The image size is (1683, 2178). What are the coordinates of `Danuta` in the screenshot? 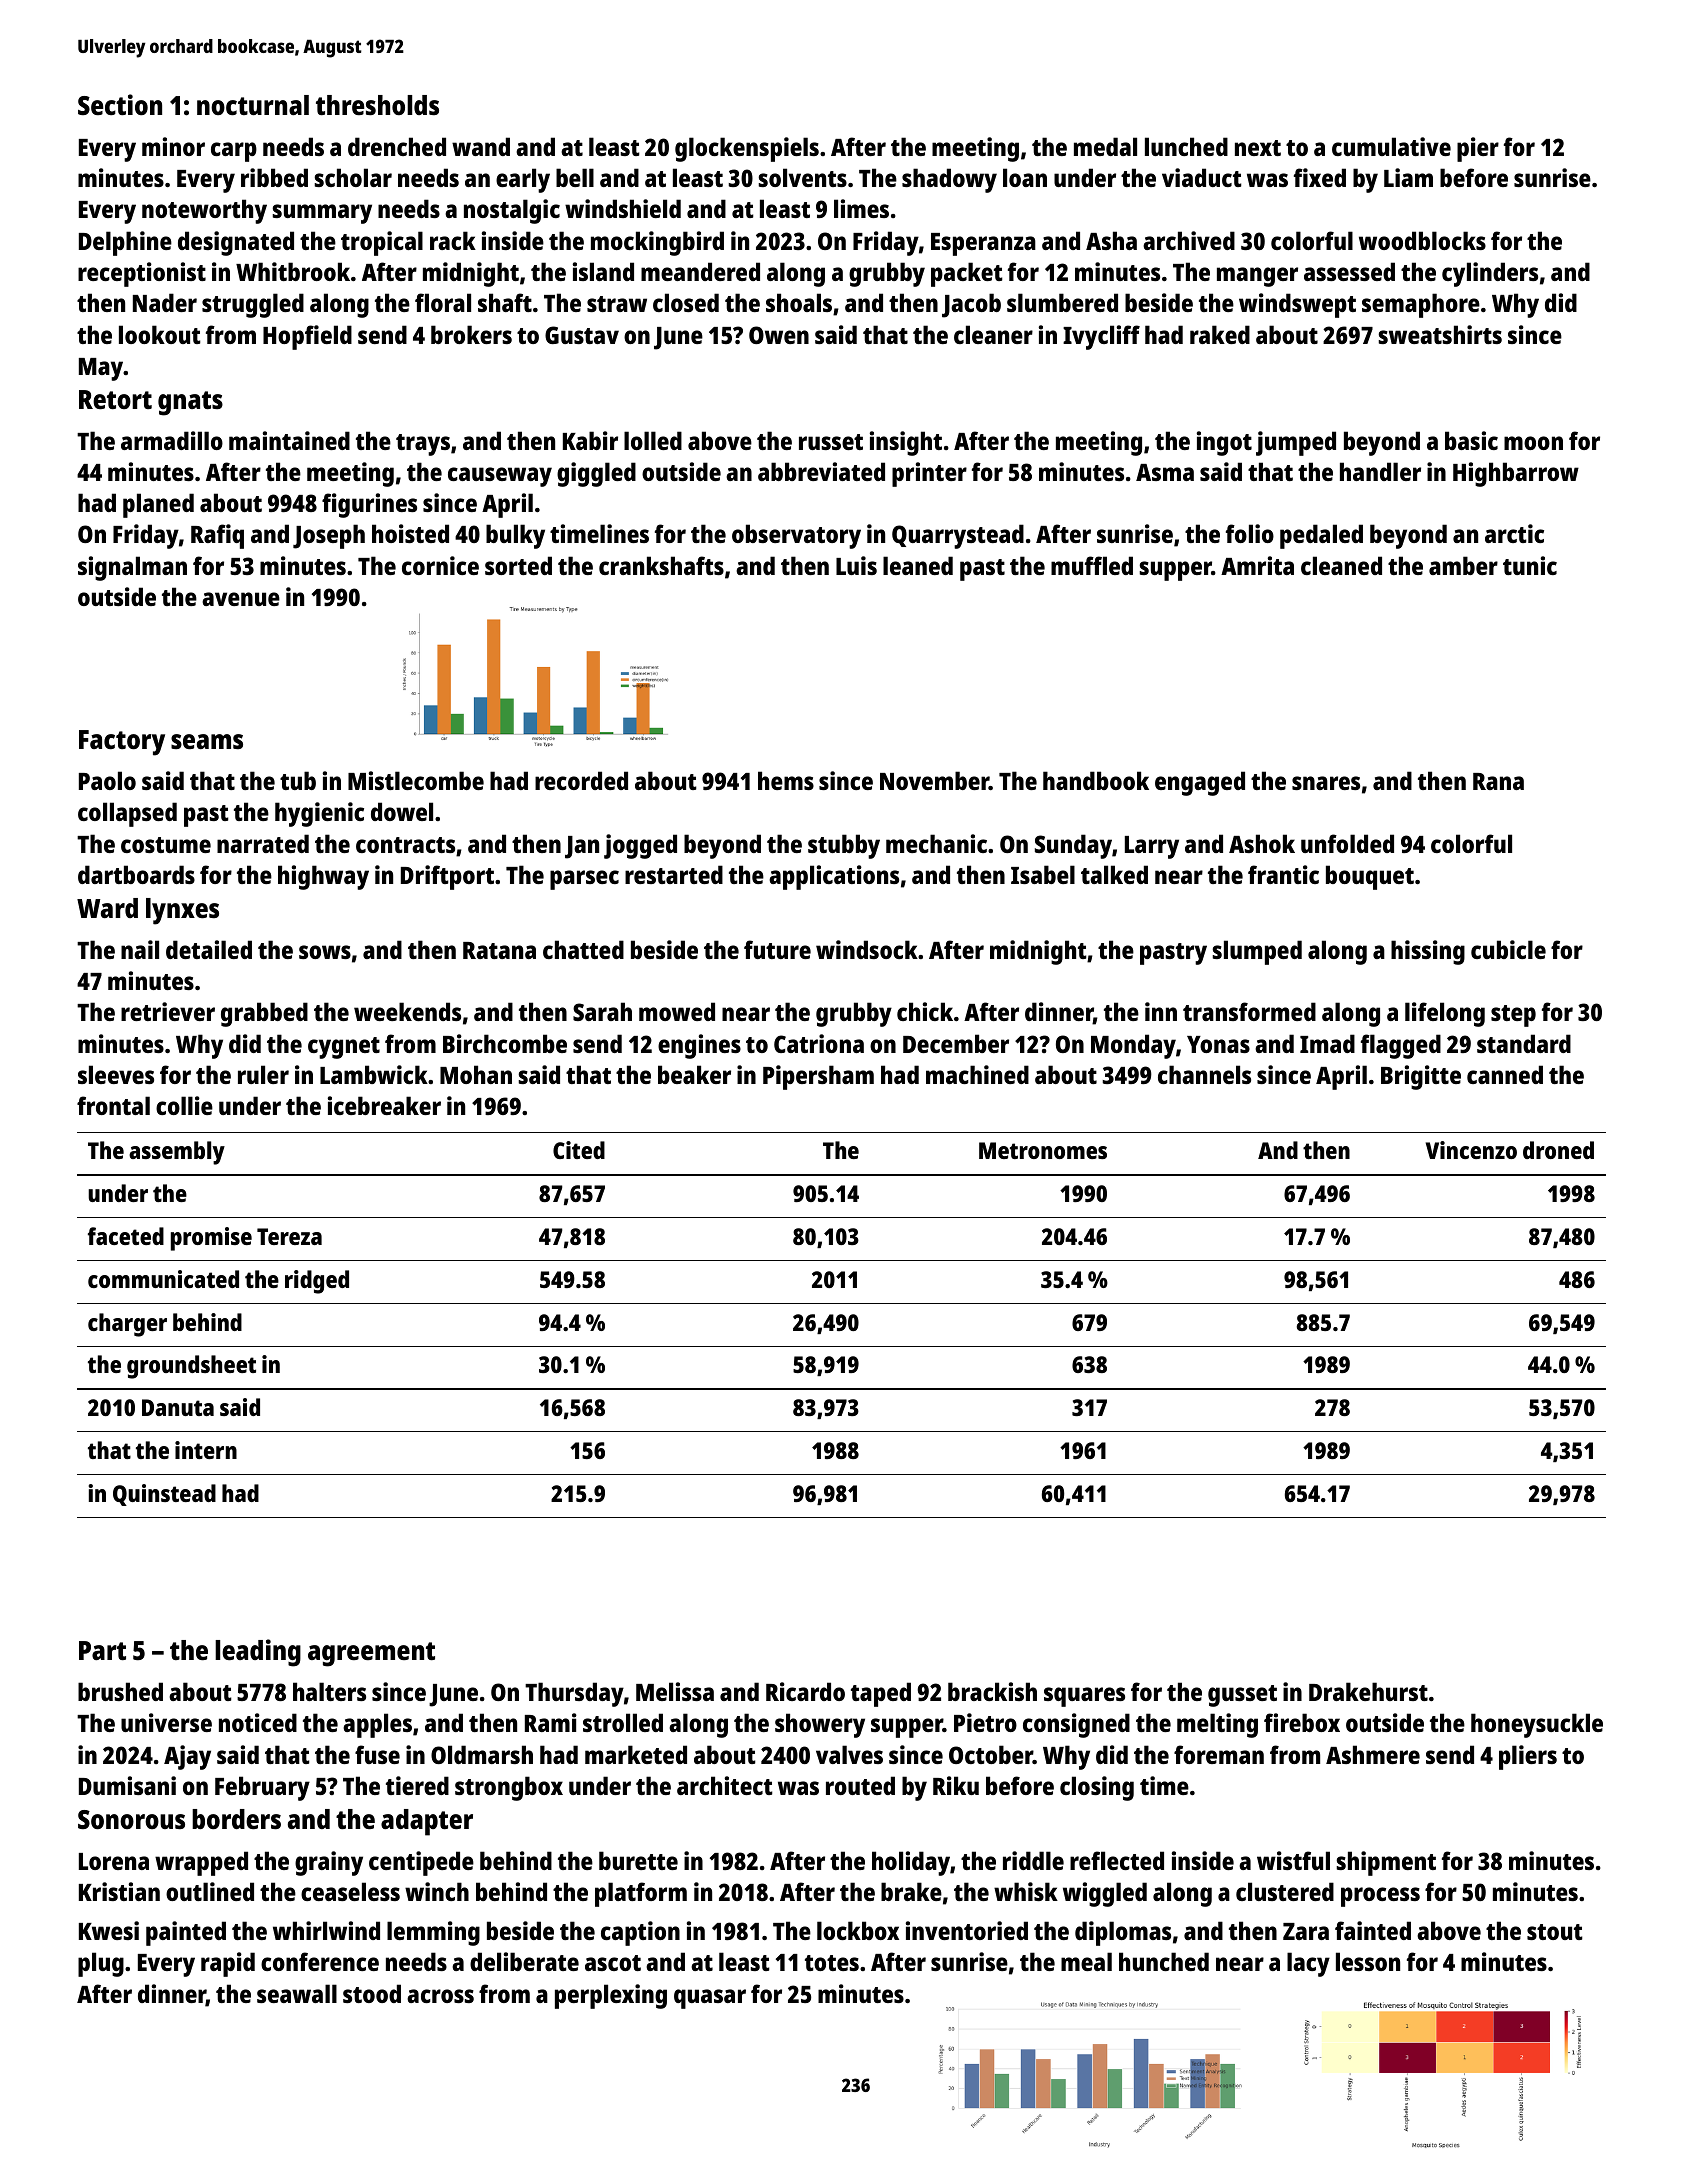 It's located at (178, 1407).
